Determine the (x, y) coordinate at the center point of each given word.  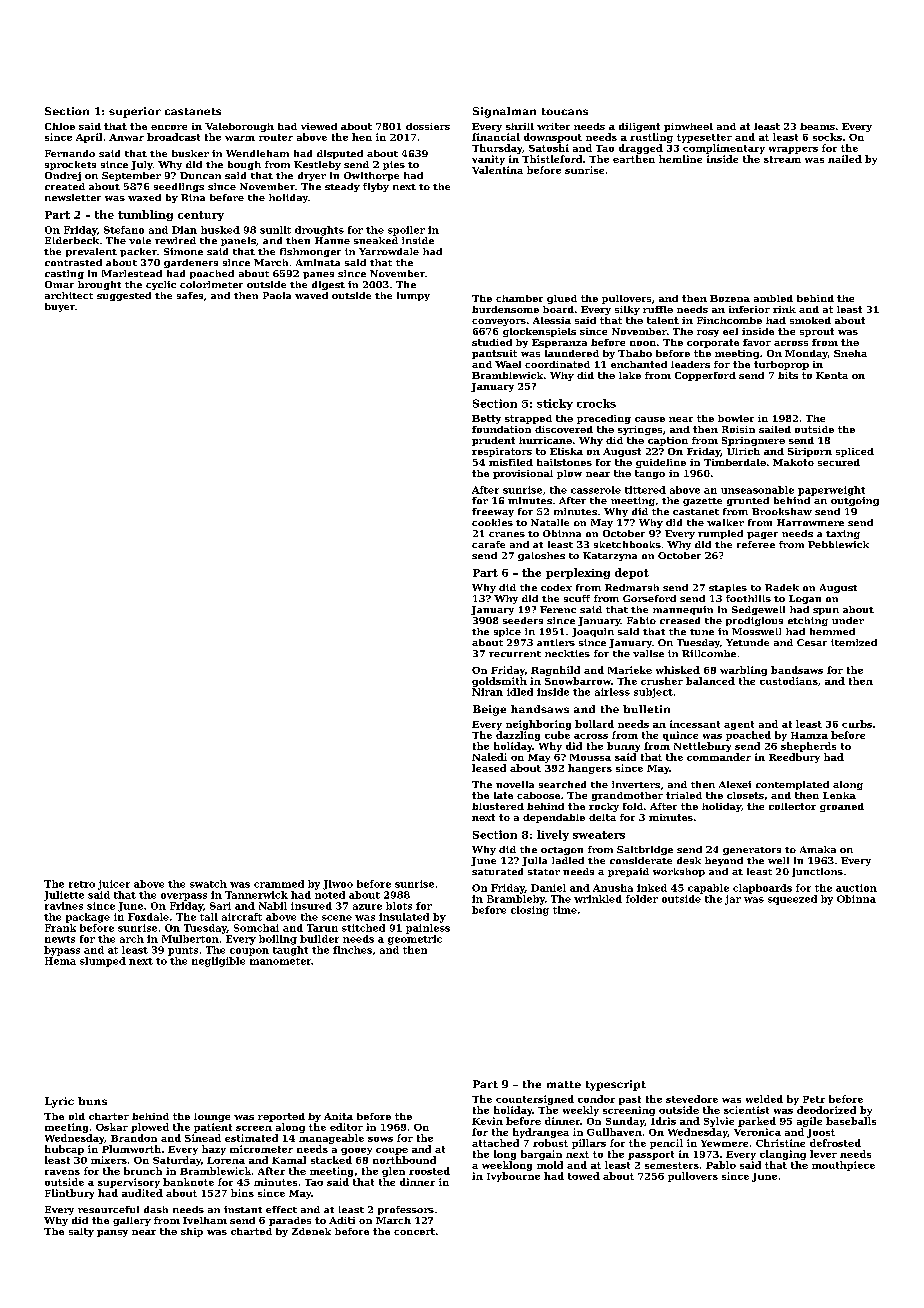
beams (817, 126)
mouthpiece (843, 1166)
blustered (498, 806)
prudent (493, 441)
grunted (748, 501)
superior (135, 112)
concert (414, 1231)
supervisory (129, 1183)
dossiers (428, 126)
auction (856, 888)
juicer (114, 885)
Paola (277, 295)
